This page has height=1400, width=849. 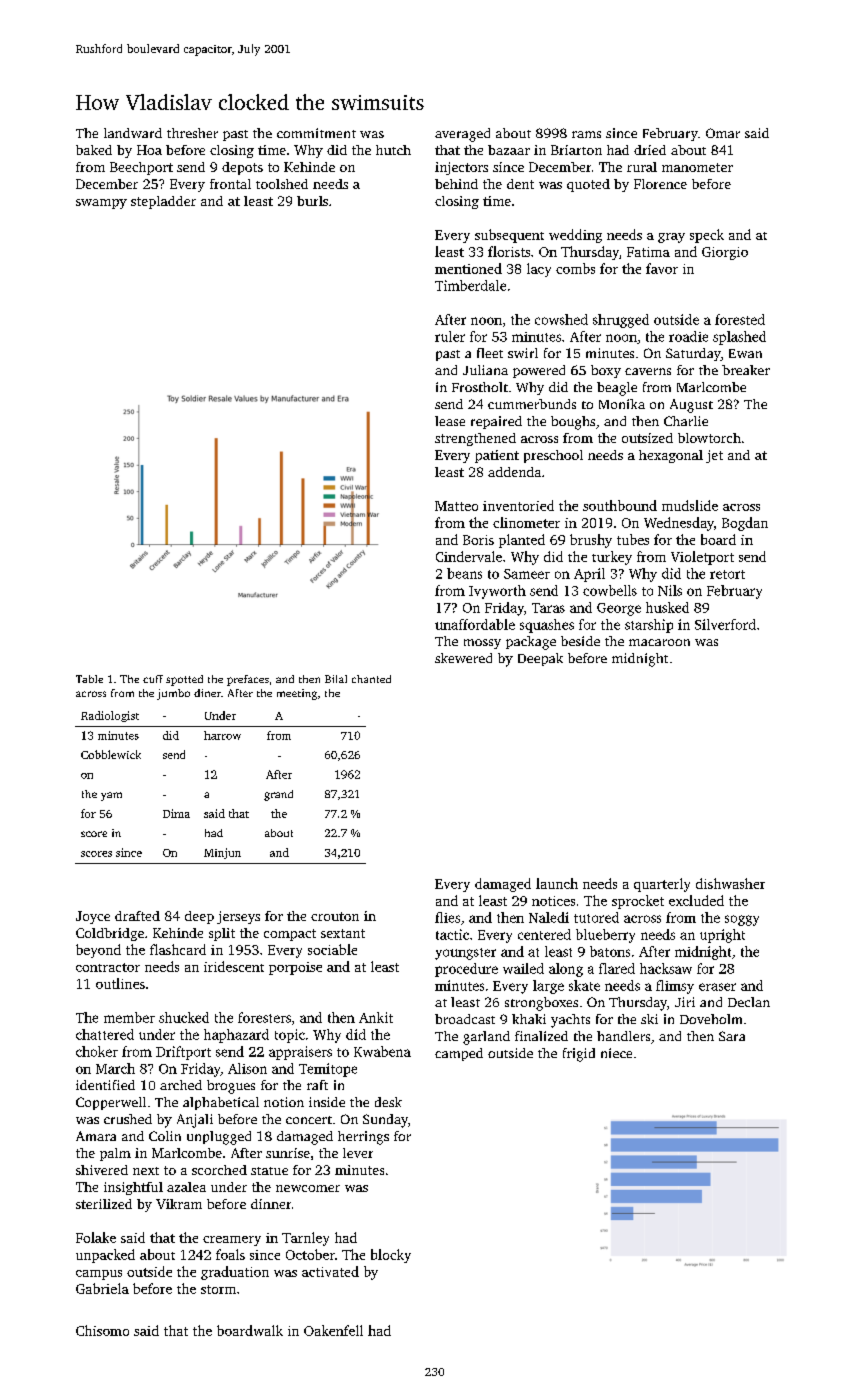 What do you see at coordinates (391, 1256) in the page?
I see `blocky` at bounding box center [391, 1256].
